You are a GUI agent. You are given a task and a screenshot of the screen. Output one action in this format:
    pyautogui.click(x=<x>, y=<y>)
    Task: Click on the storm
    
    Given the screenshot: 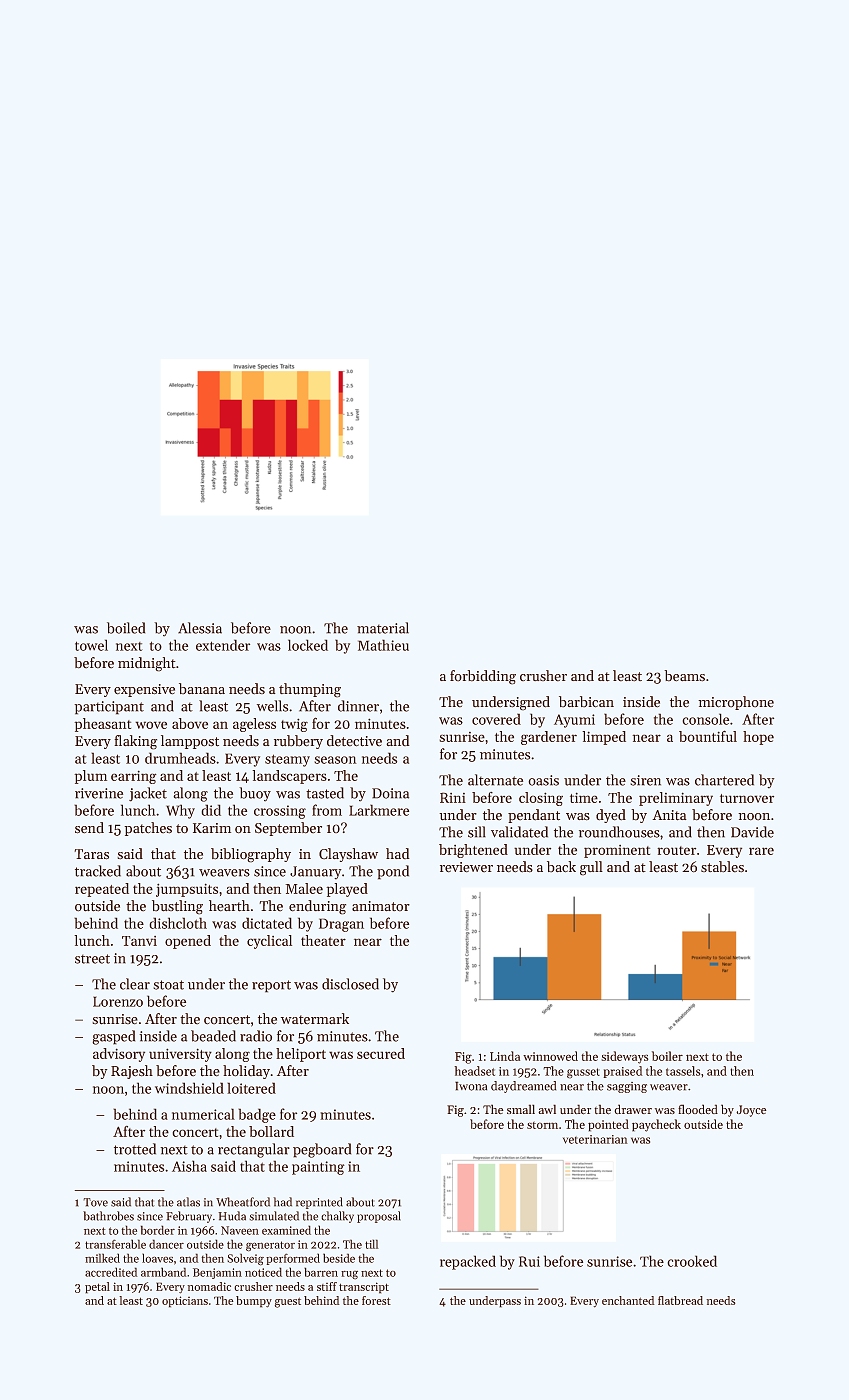 What is the action you would take?
    pyautogui.click(x=542, y=1125)
